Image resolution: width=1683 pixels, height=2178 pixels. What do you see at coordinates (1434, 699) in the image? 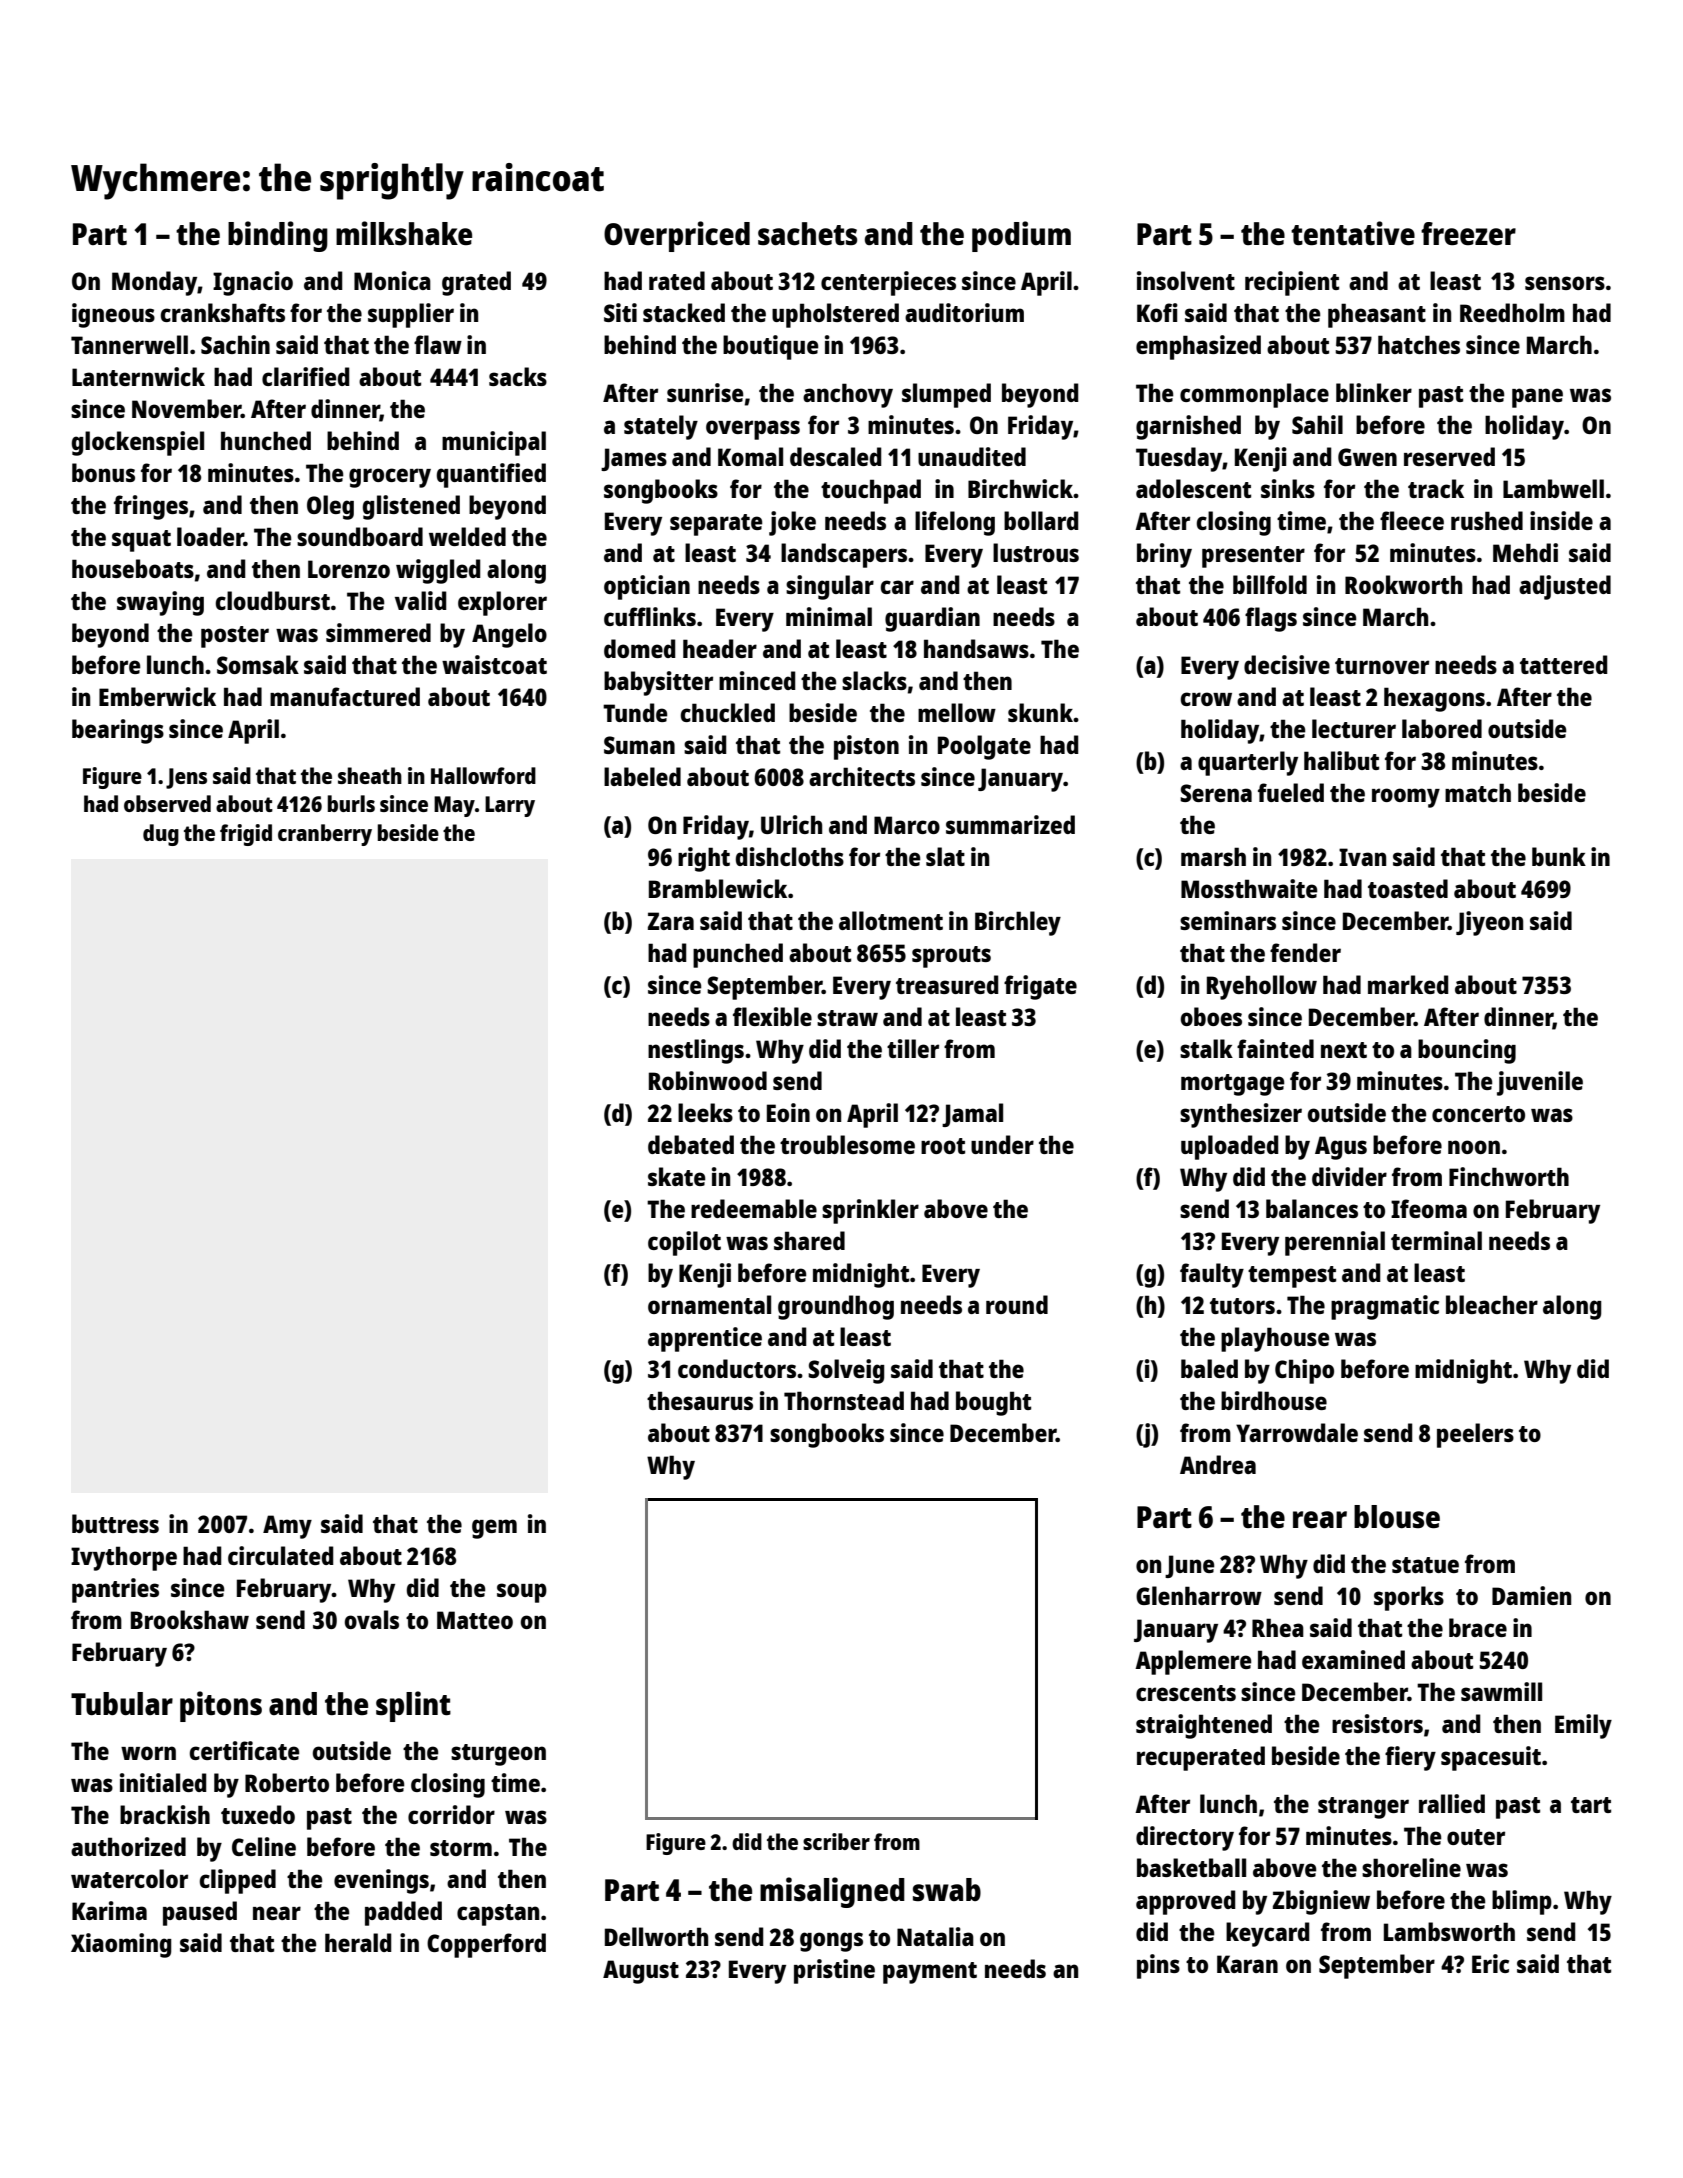
I see `hexagons` at bounding box center [1434, 699].
